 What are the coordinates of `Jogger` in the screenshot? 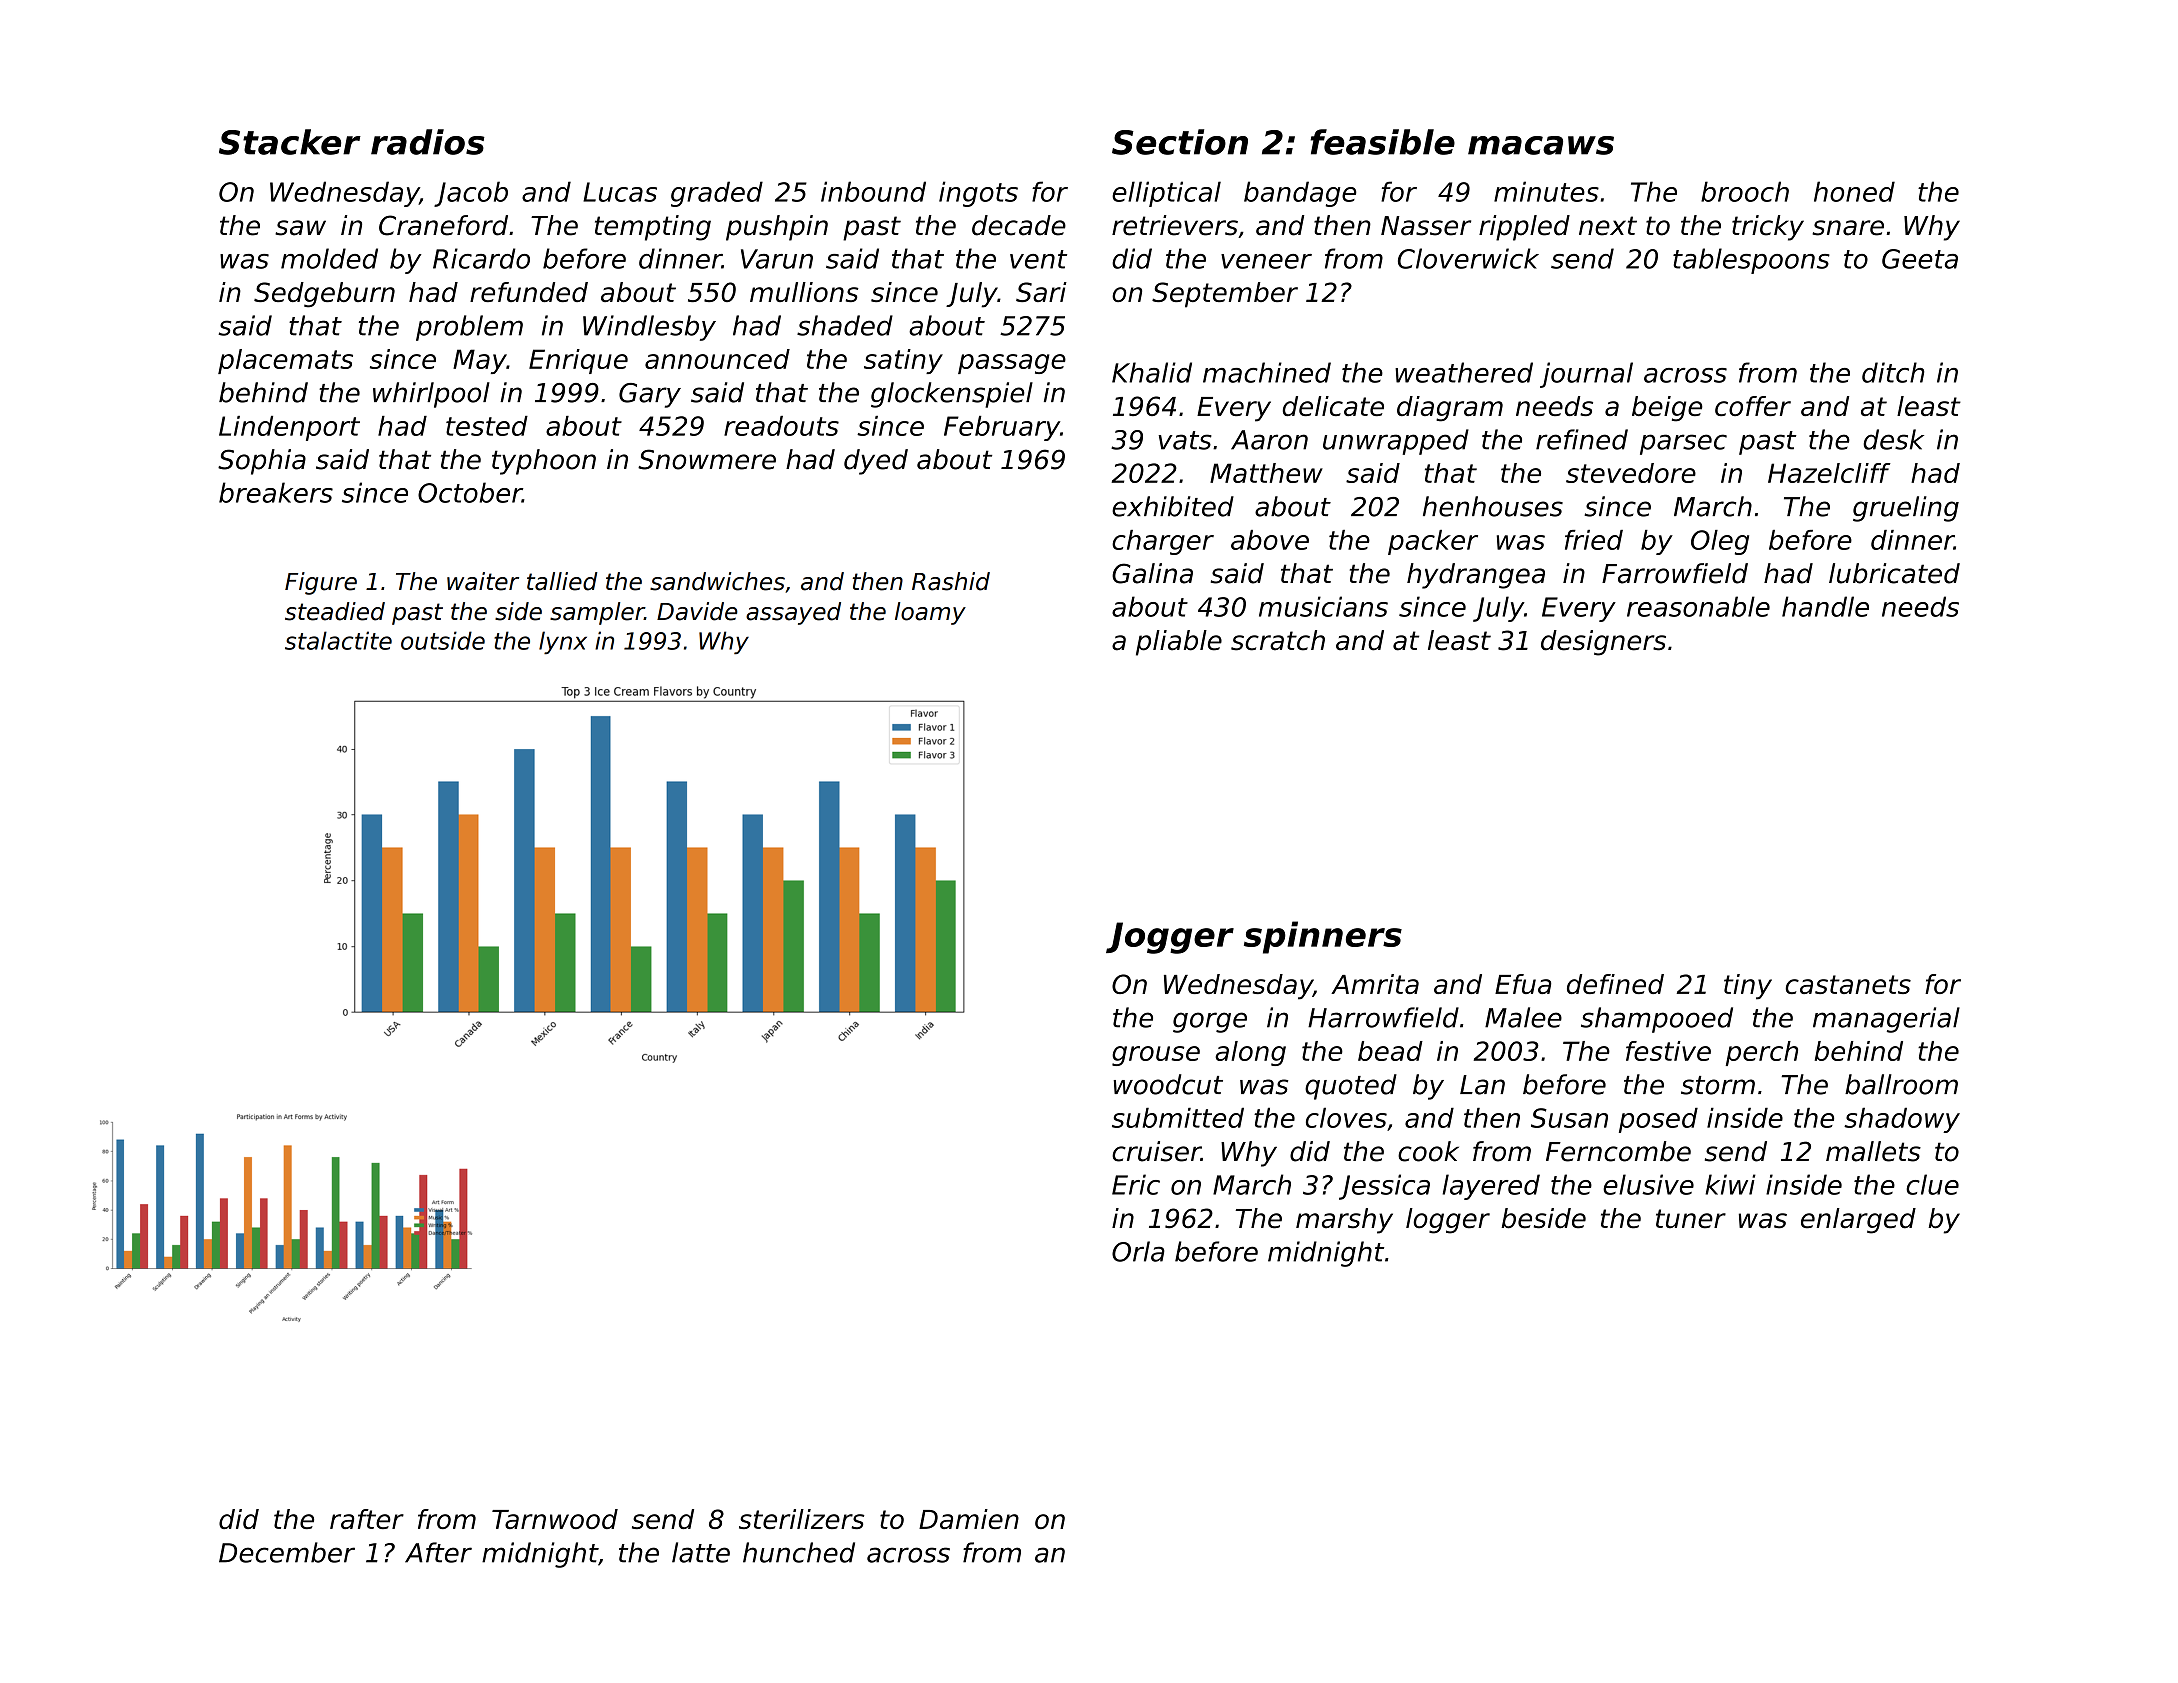 It's located at (1170, 938).
